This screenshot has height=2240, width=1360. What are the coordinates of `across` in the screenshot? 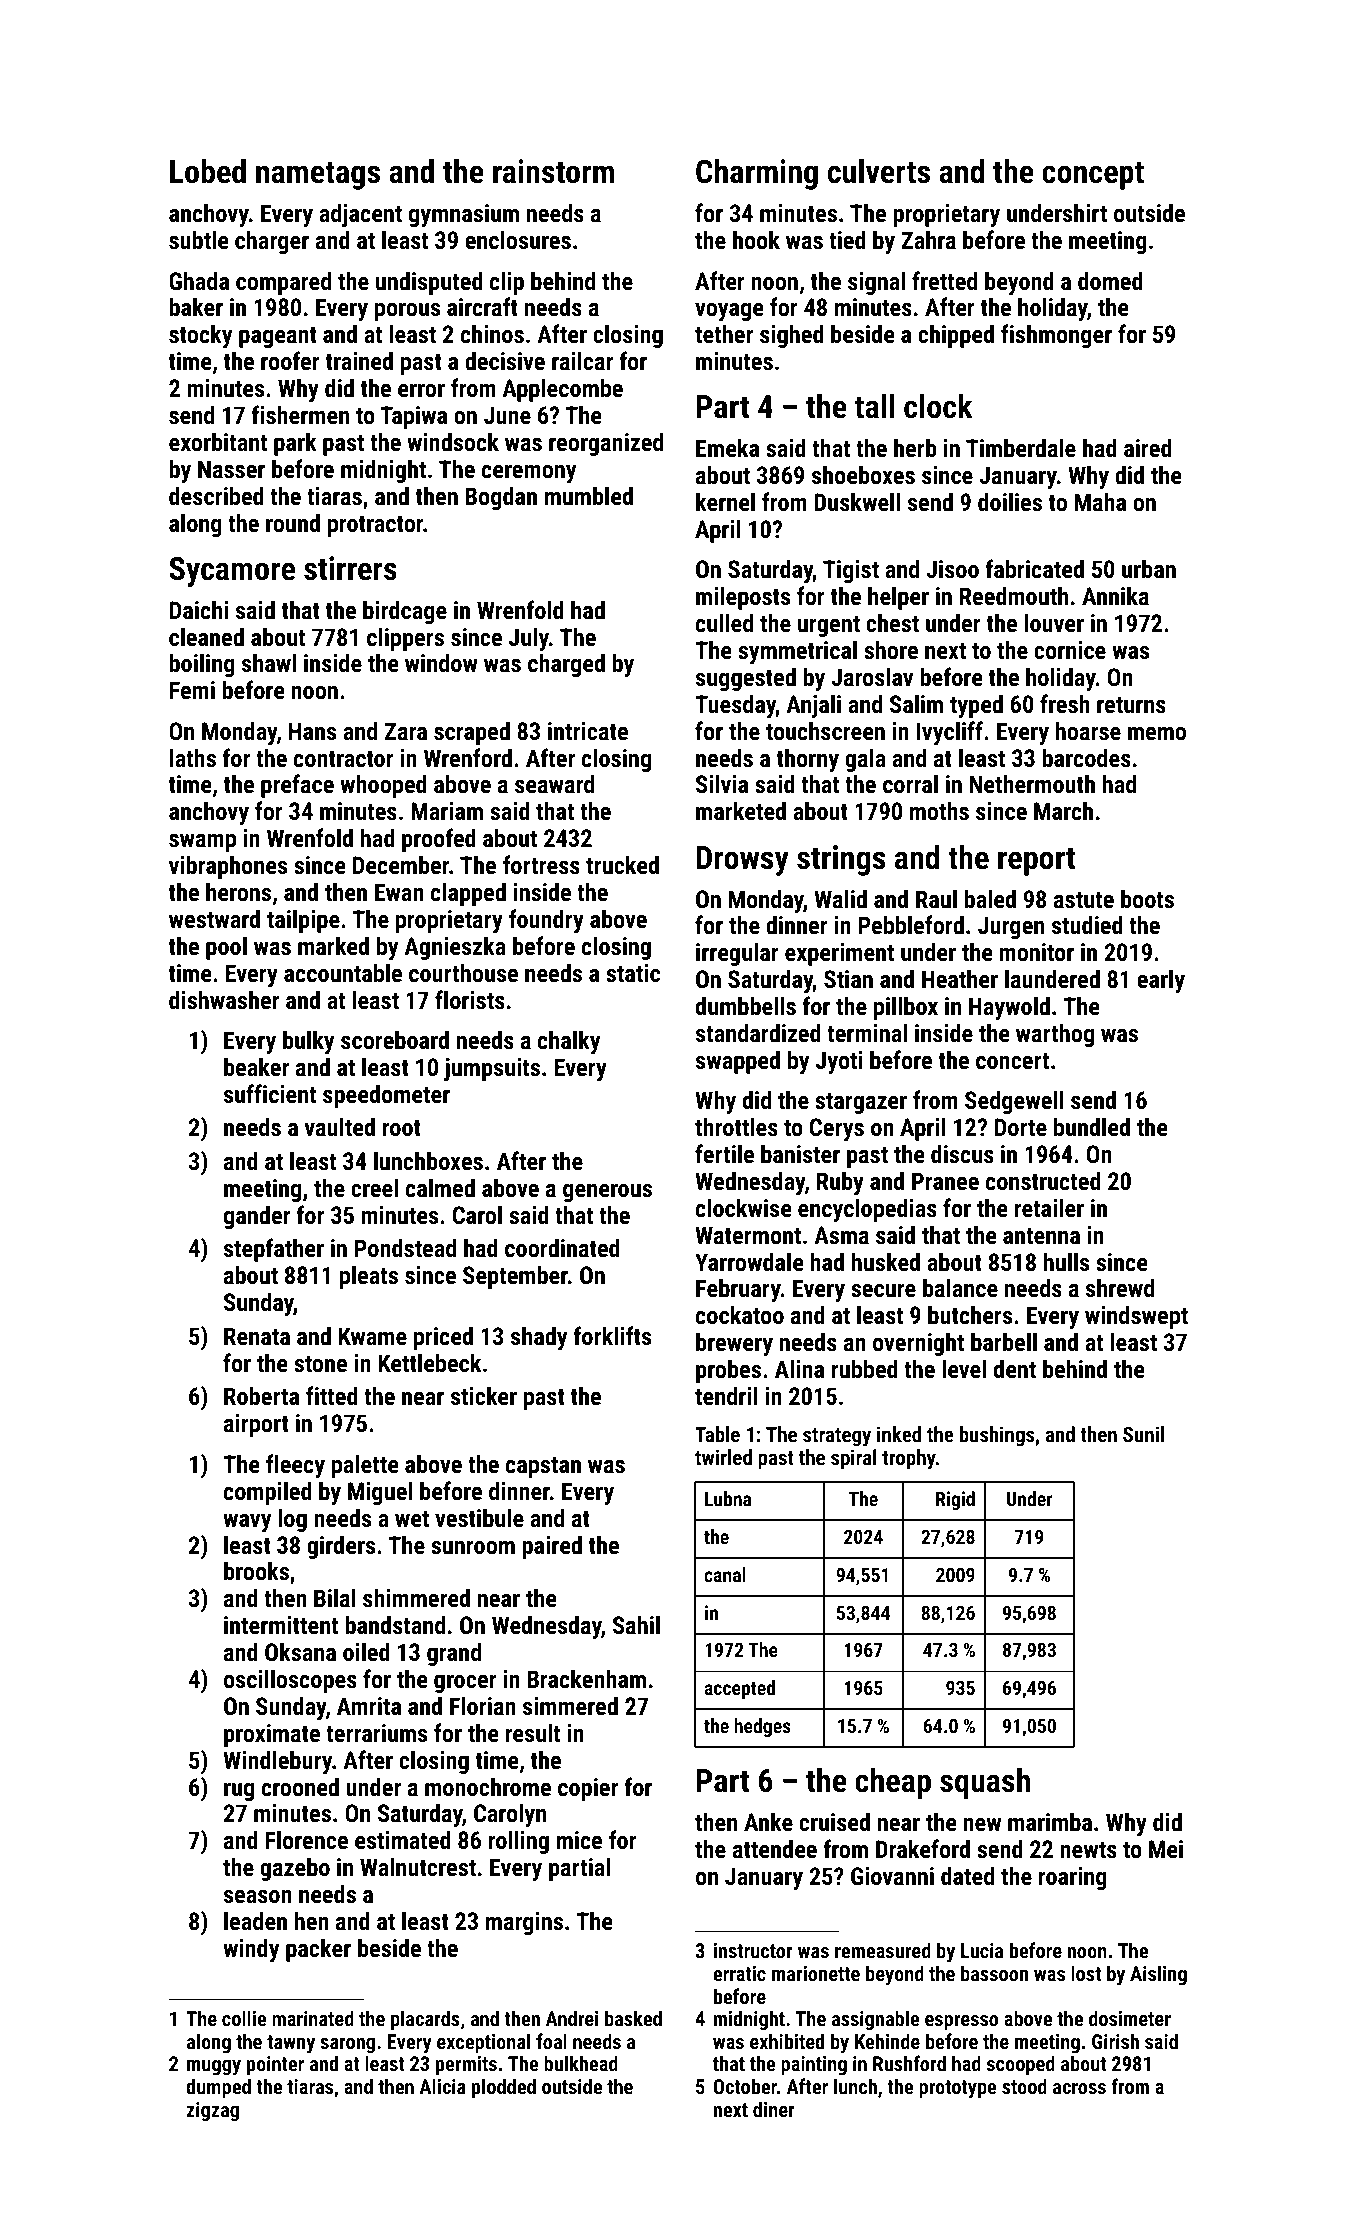 It's located at (1079, 2088).
